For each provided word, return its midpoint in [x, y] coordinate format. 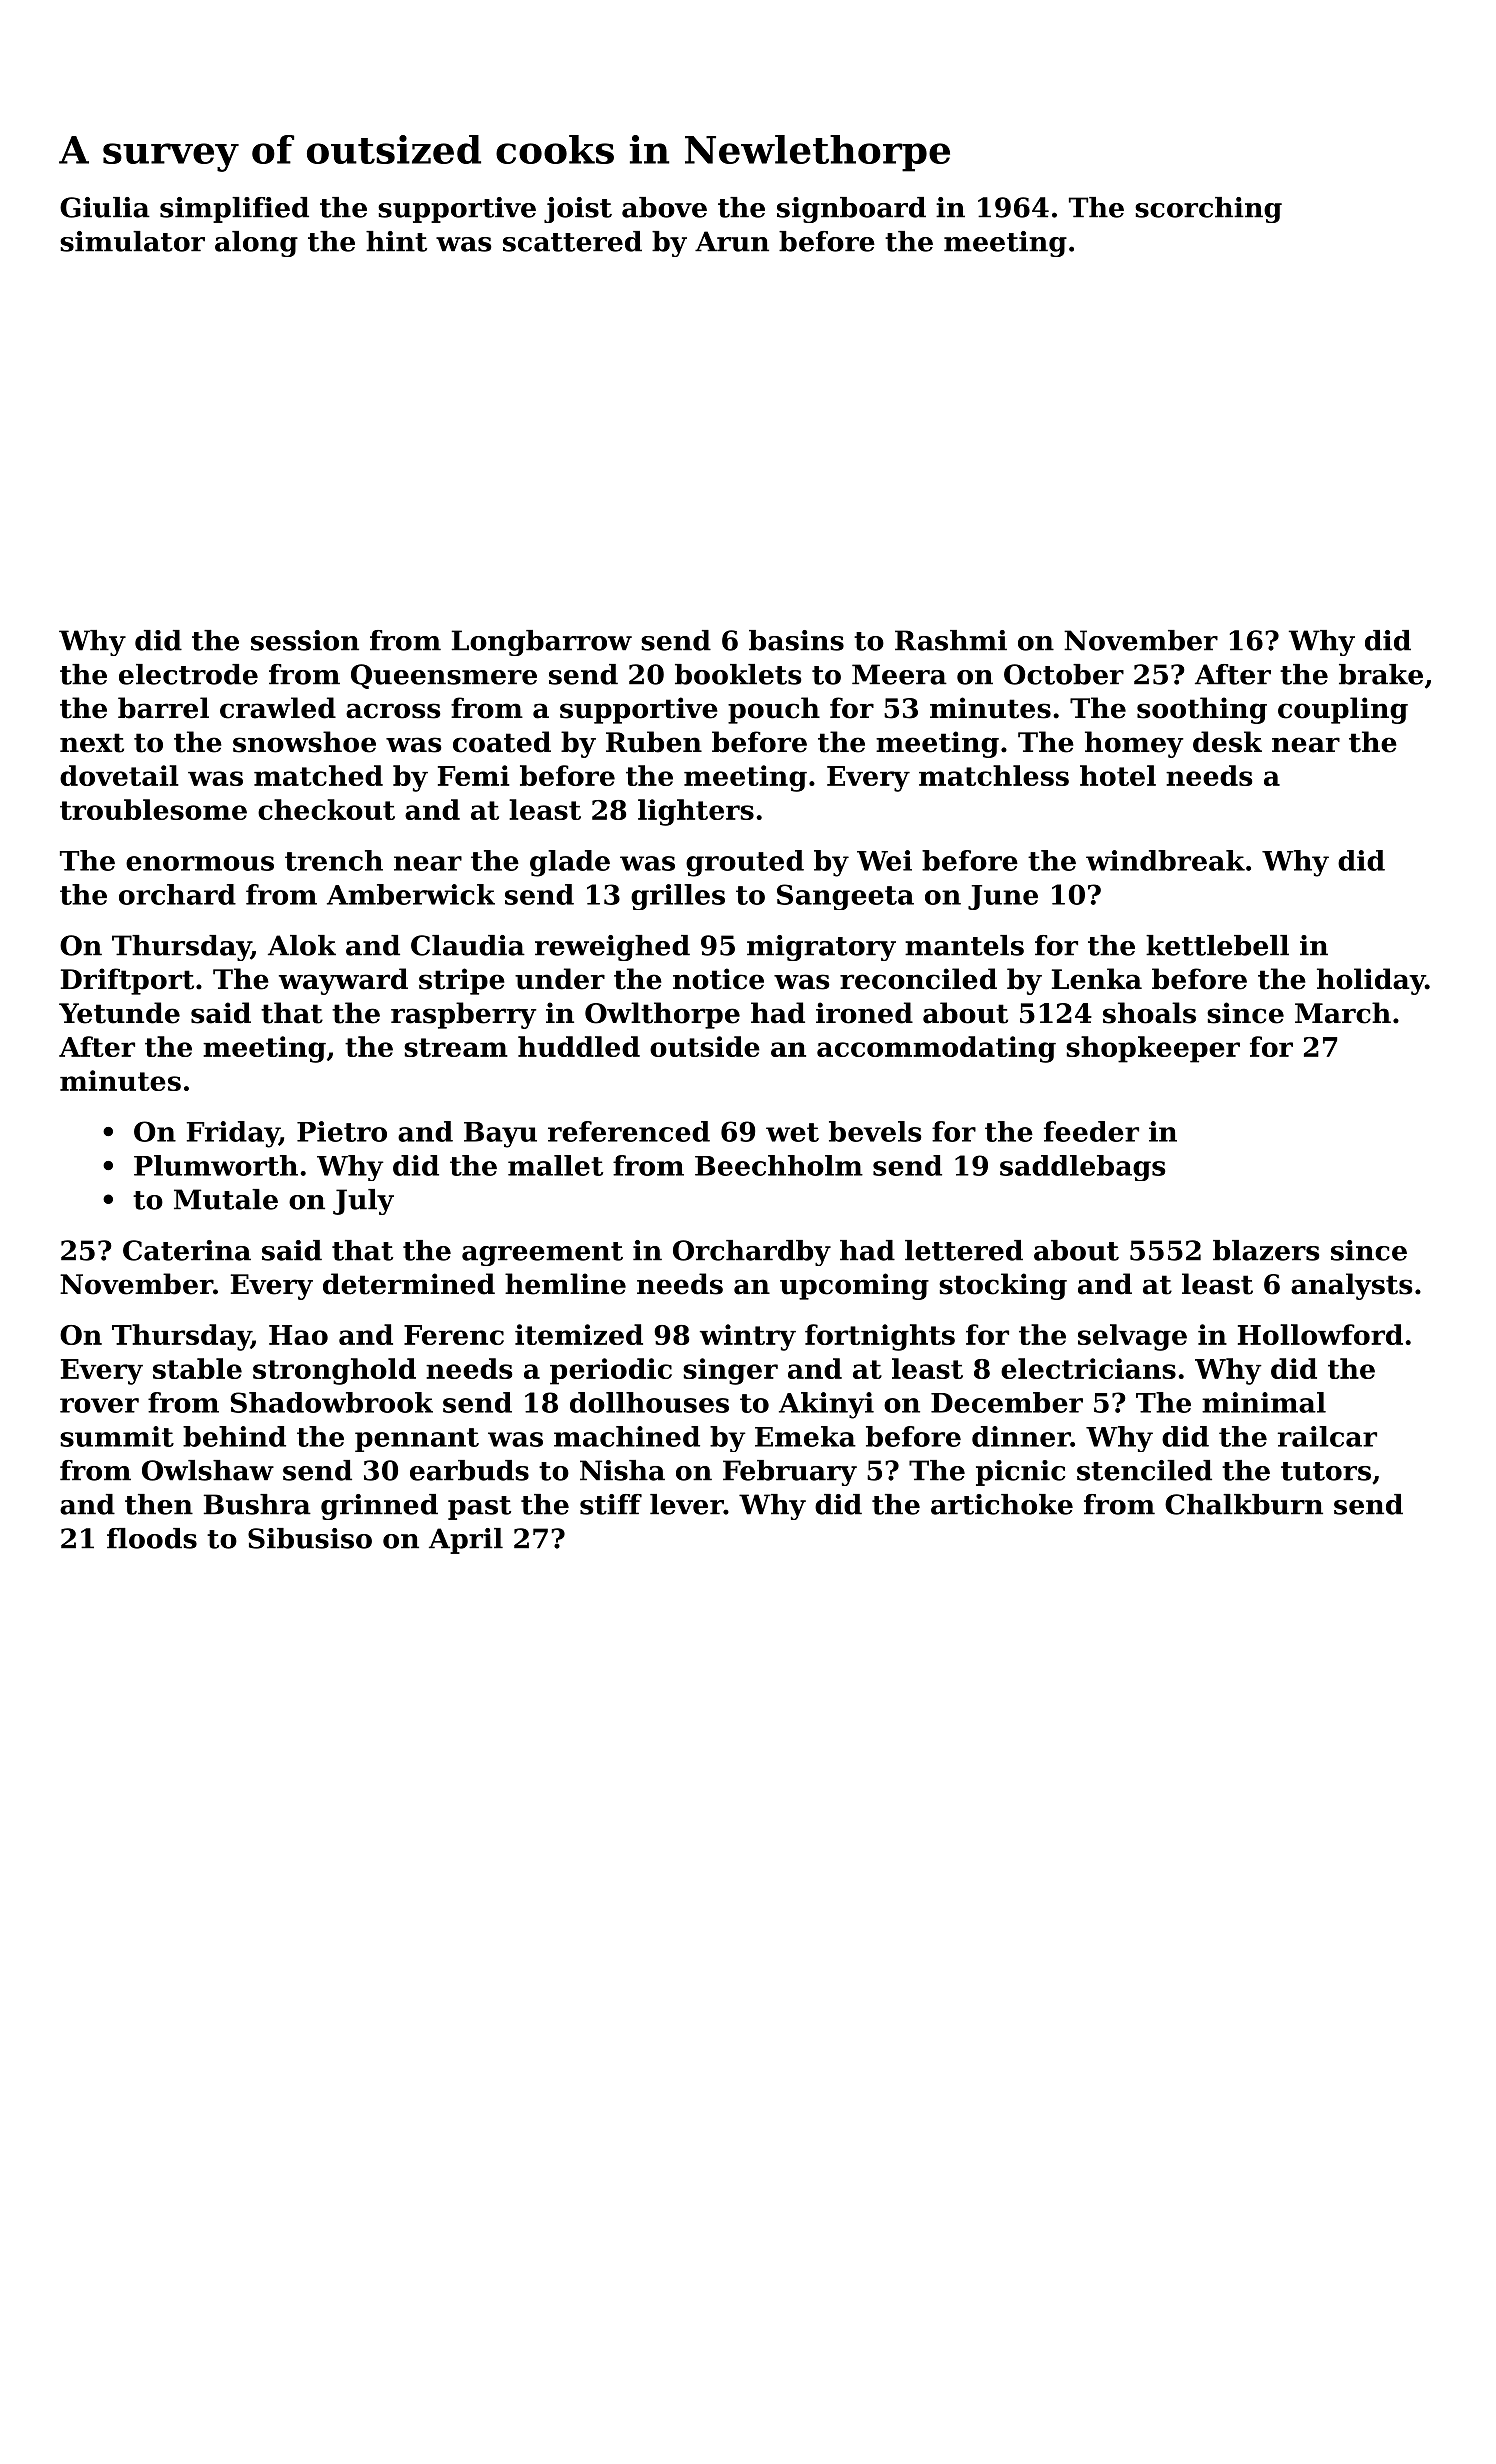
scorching [1208, 210]
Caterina [187, 1250]
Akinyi [826, 1405]
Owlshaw [208, 1470]
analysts [1352, 1286]
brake [1381, 674]
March [1343, 1013]
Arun [732, 241]
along [256, 244]
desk [1227, 742]
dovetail [119, 775]
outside [705, 1046]
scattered [572, 241]
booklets [738, 674]
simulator [132, 241]
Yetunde [119, 1013]
